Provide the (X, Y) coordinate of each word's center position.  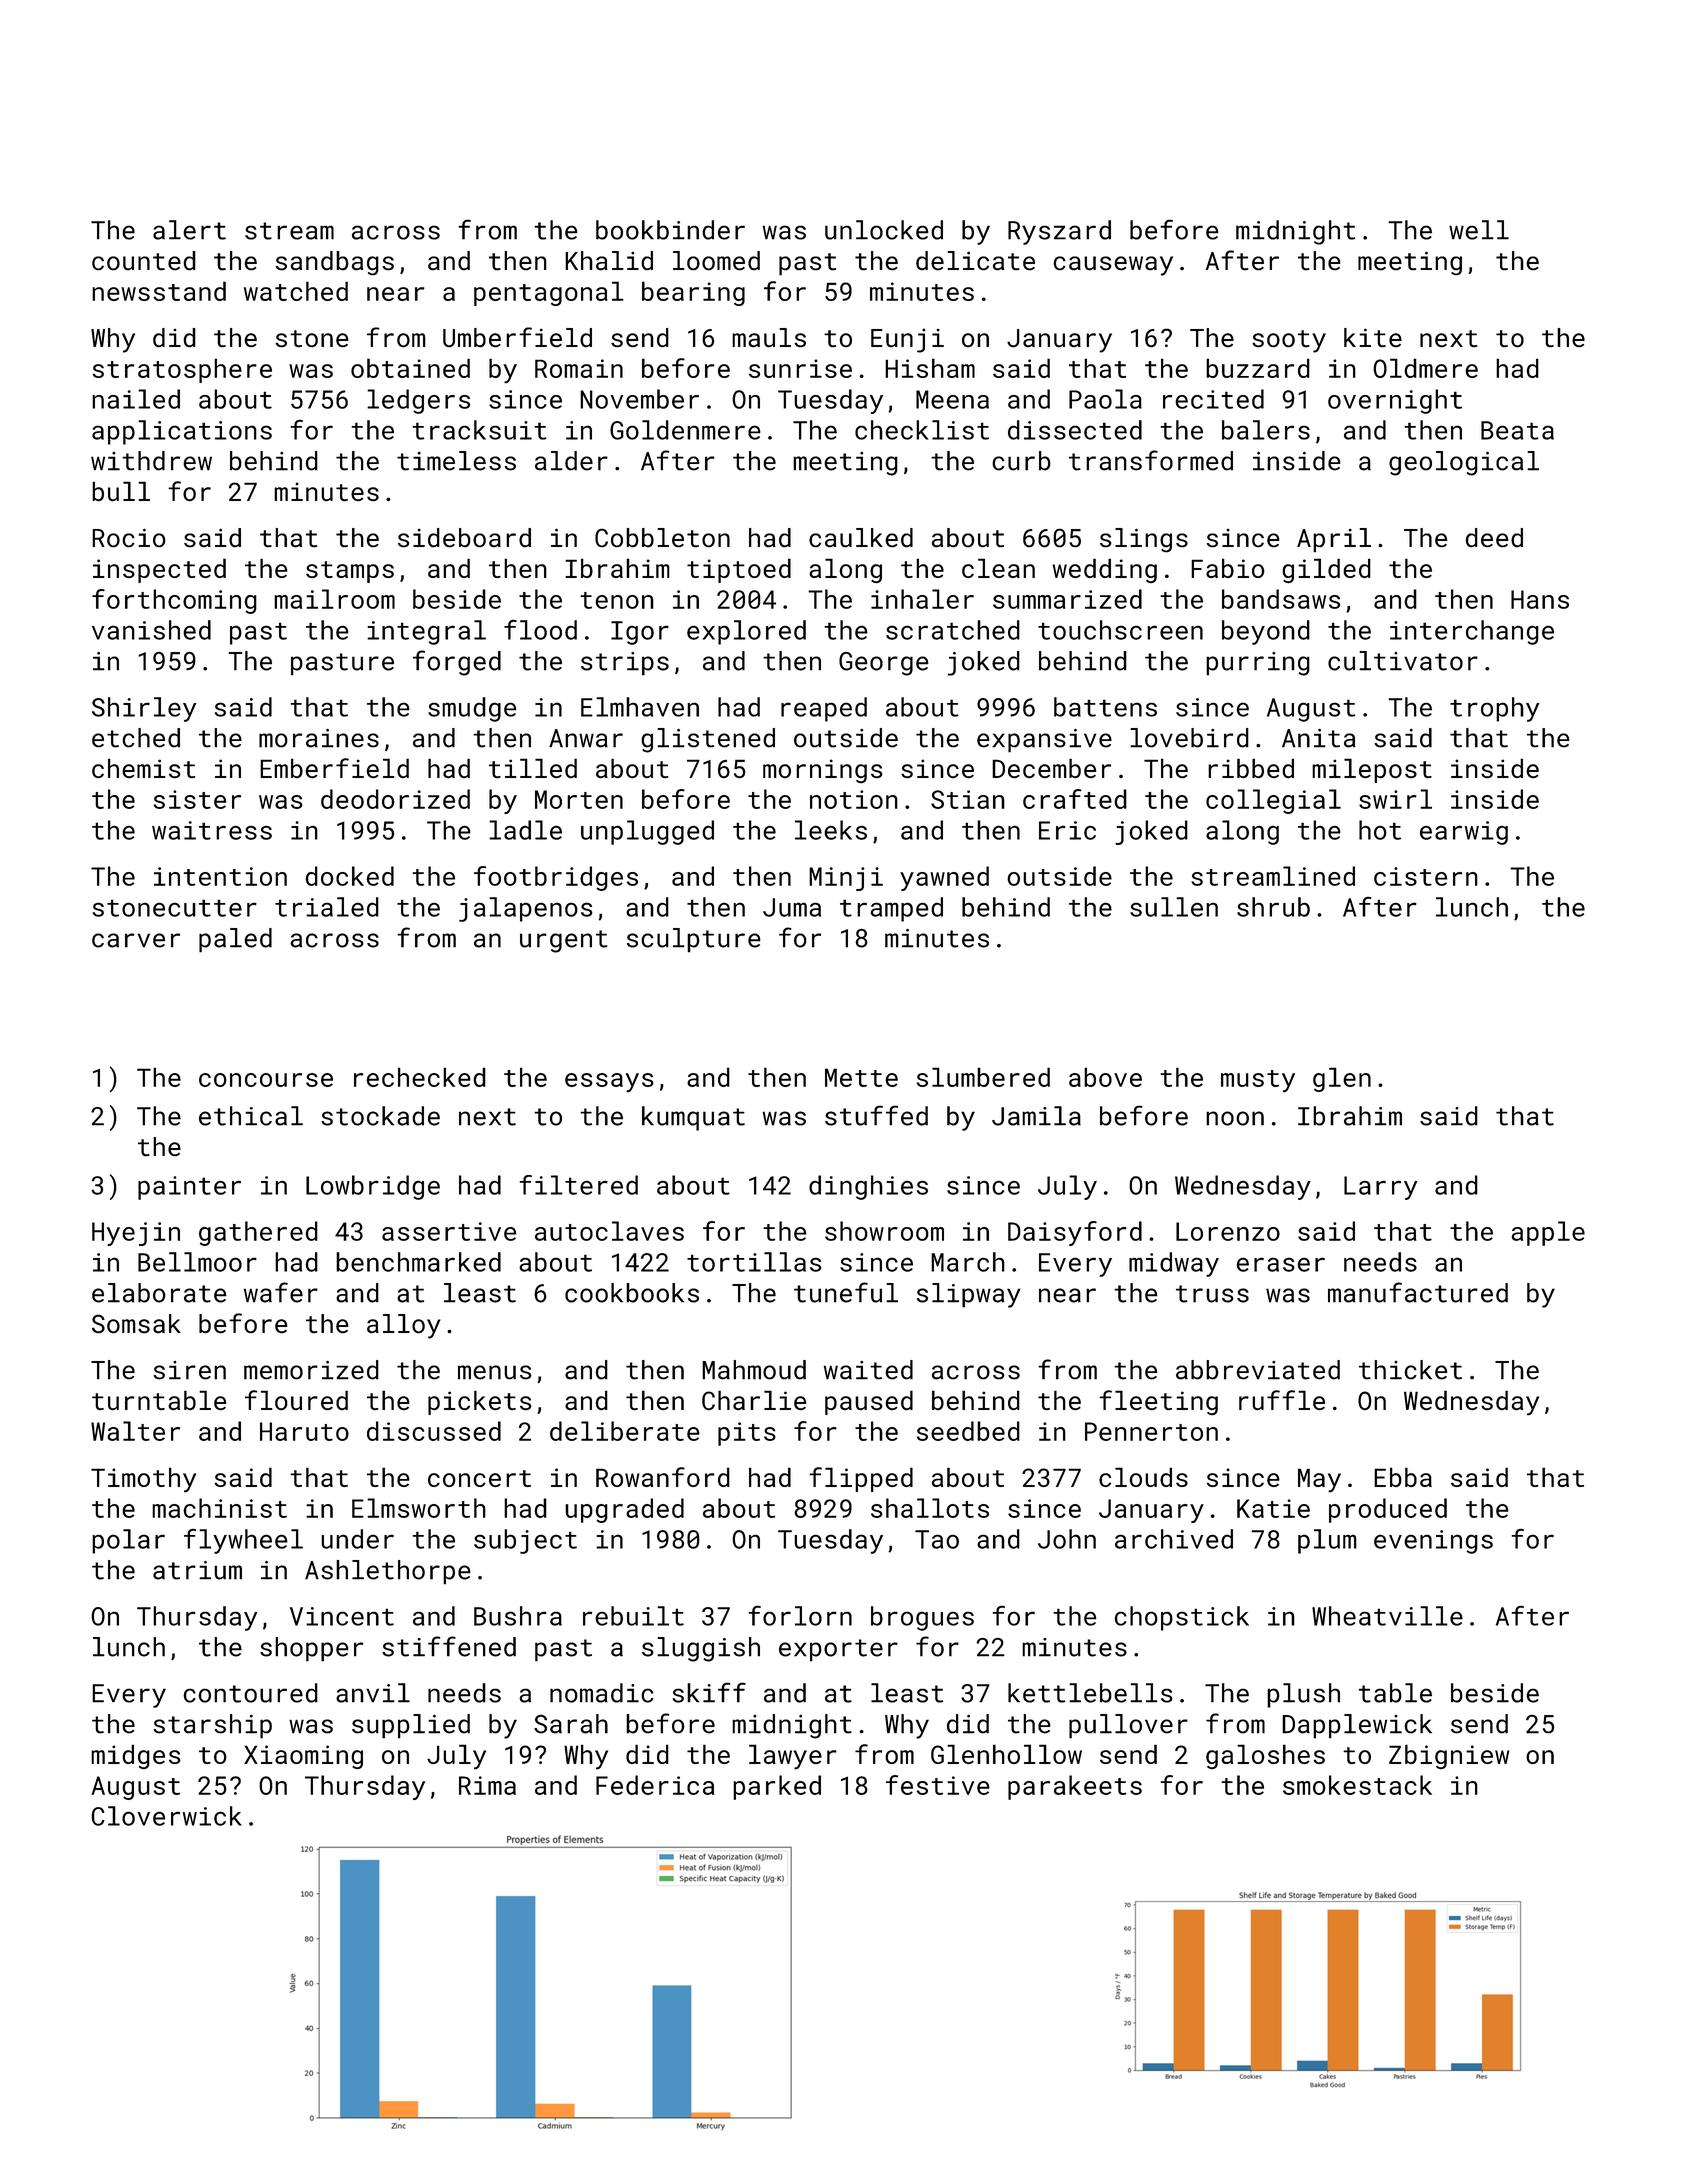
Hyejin (136, 1234)
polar (128, 1541)
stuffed (876, 1116)
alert (189, 230)
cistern (1426, 876)
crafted (1075, 799)
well (1479, 230)
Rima (487, 1785)
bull (121, 491)
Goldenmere (685, 430)
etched (136, 738)
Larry (1380, 1188)
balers (1266, 430)
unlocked (884, 230)
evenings (1433, 1542)
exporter (838, 1650)
